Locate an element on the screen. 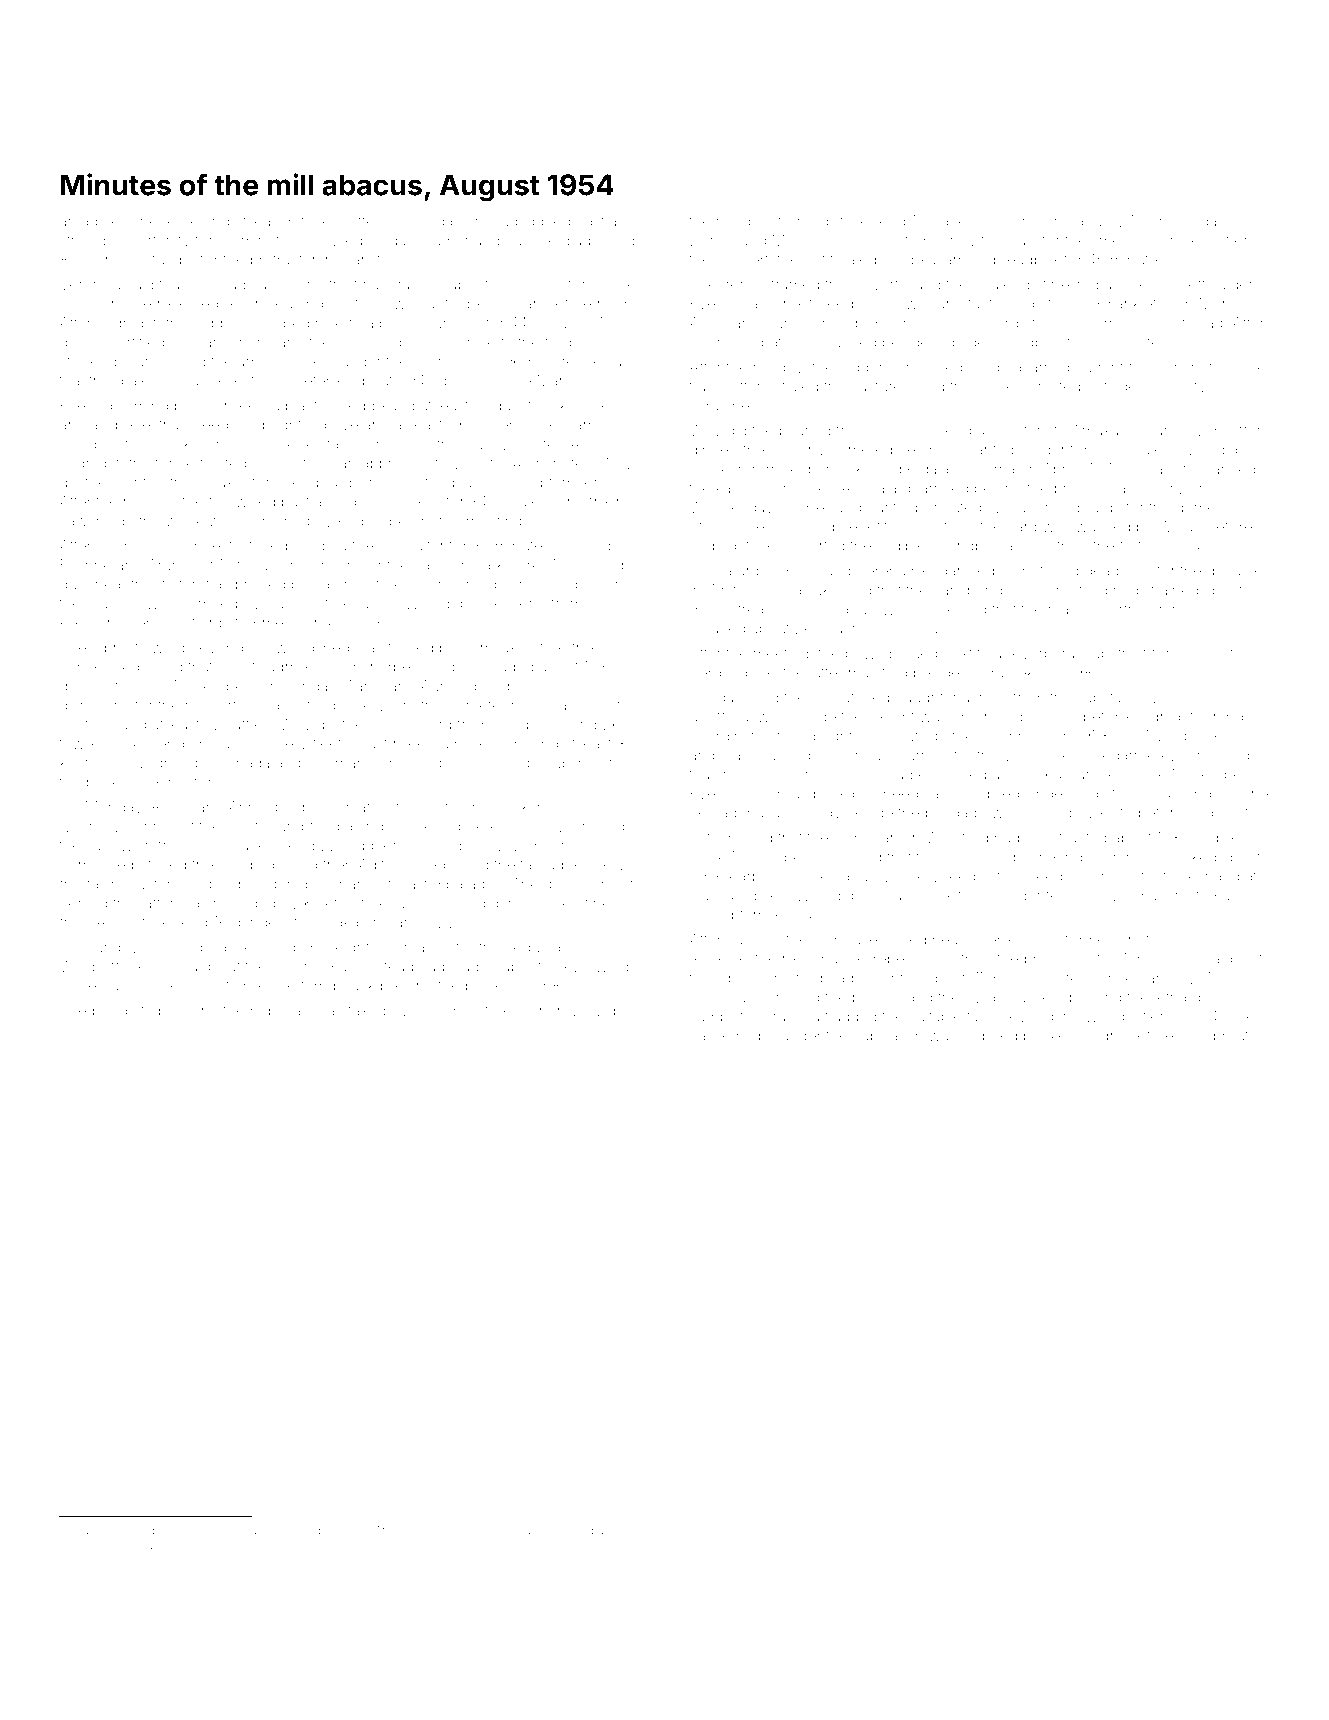  Fallowstead is located at coordinates (372, 966).
